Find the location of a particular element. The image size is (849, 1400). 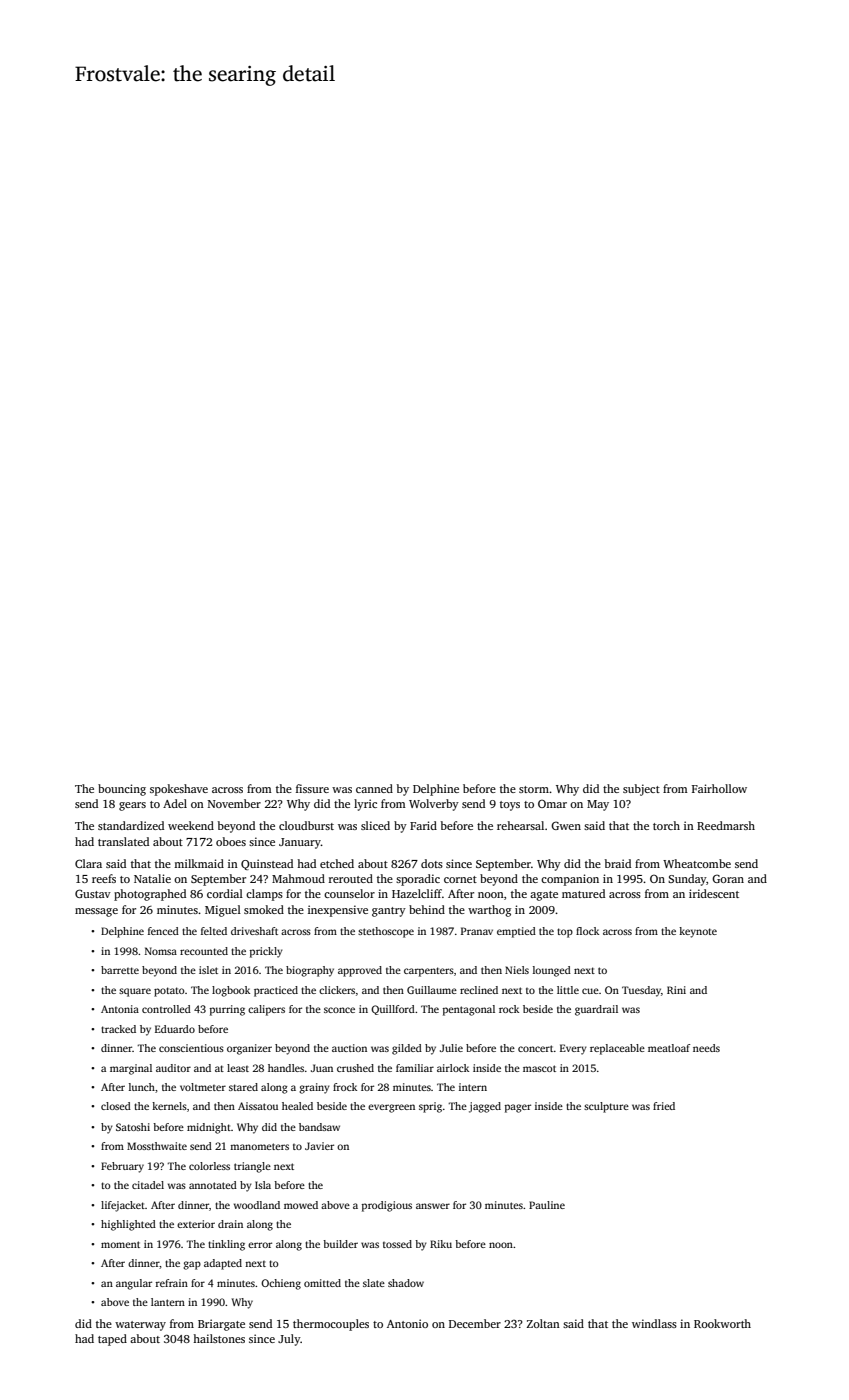

taped is located at coordinates (112, 1340).
